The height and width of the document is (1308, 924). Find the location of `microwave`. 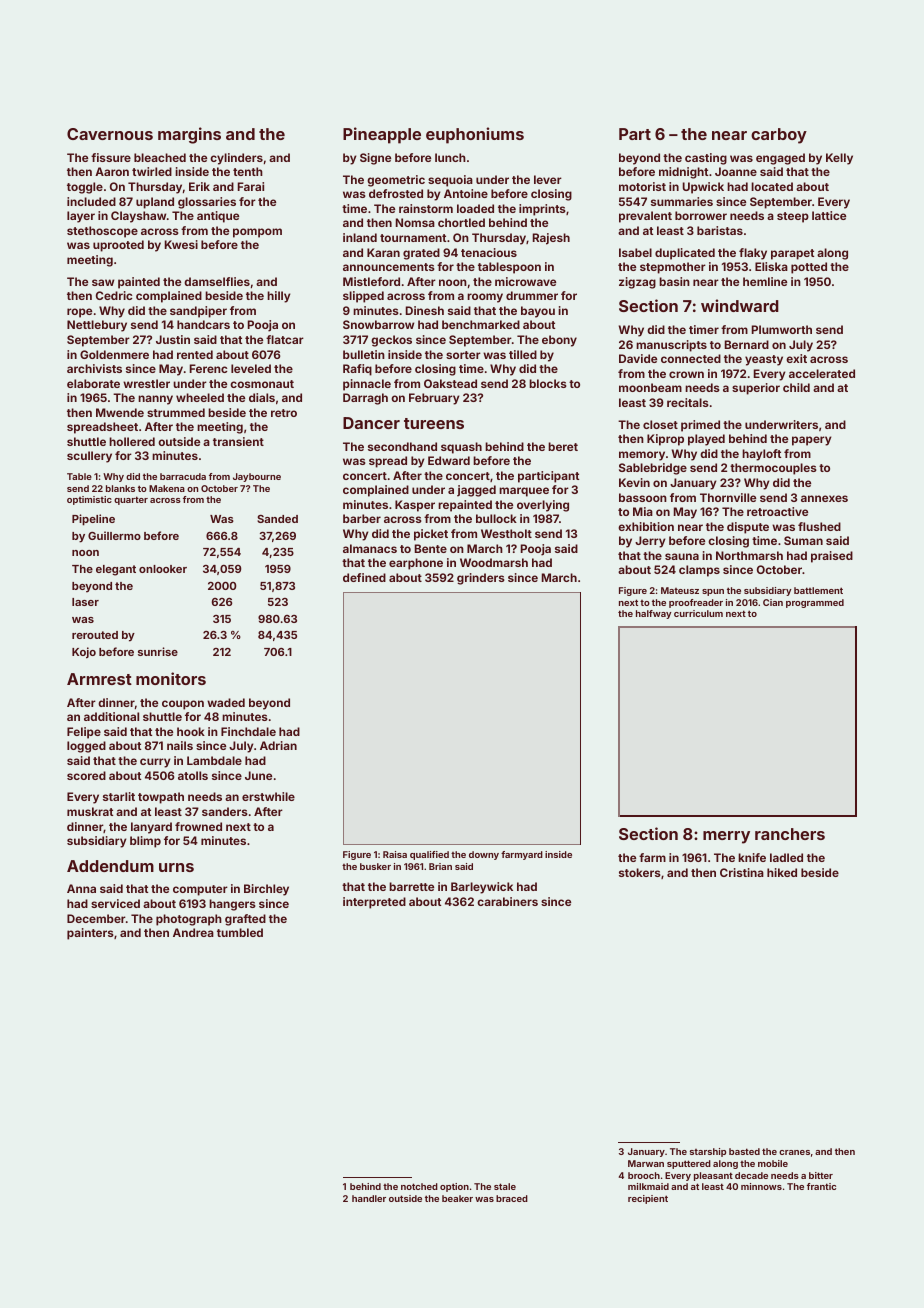

microwave is located at coordinates (525, 281).
